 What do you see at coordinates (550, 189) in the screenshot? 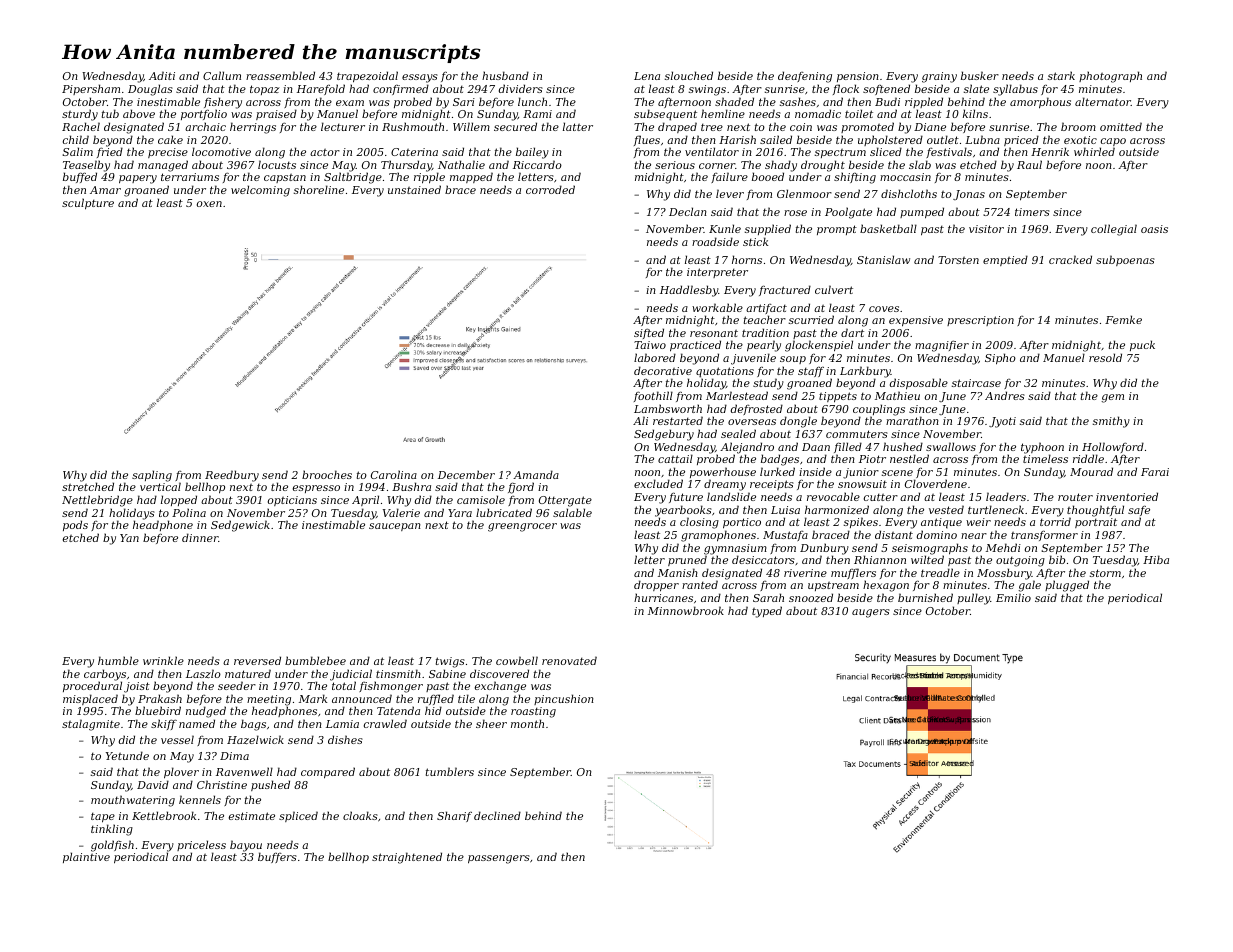
I see `corroded` at bounding box center [550, 189].
